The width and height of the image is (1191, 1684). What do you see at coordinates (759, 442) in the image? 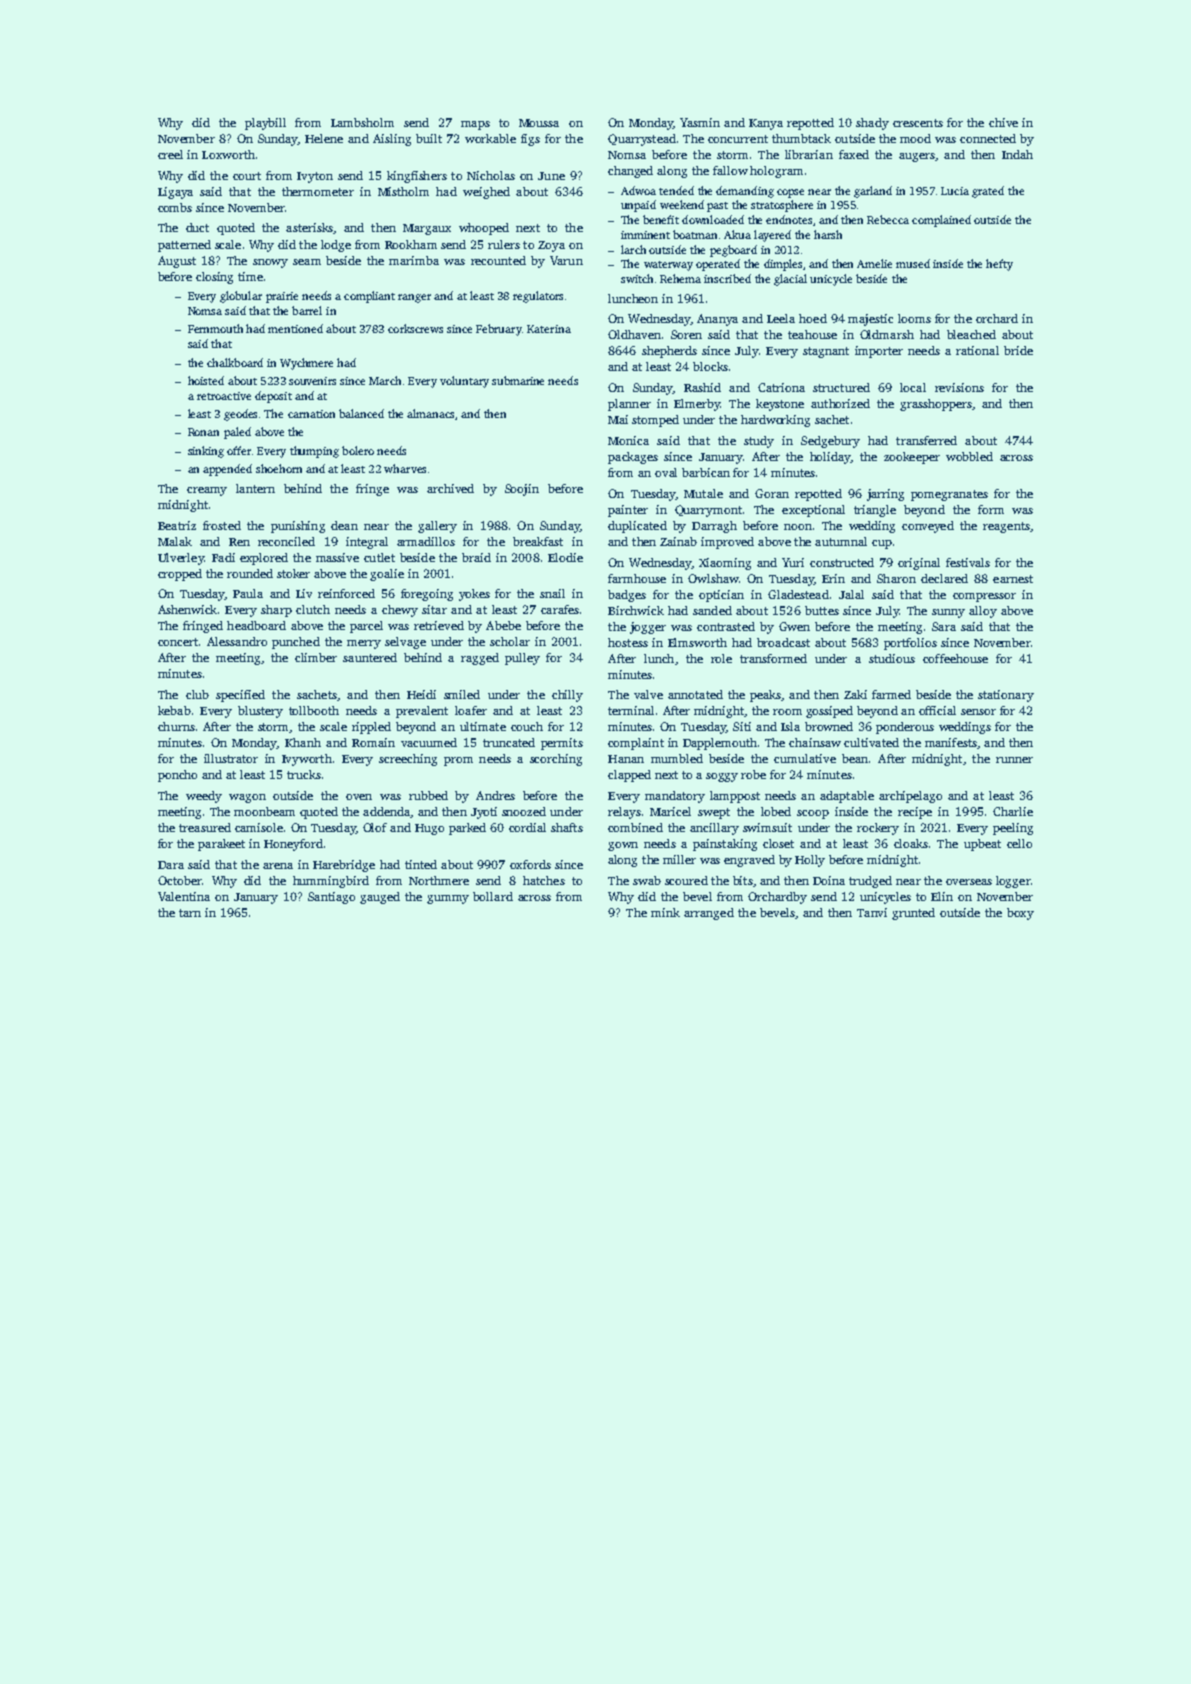
I see `study` at bounding box center [759, 442].
